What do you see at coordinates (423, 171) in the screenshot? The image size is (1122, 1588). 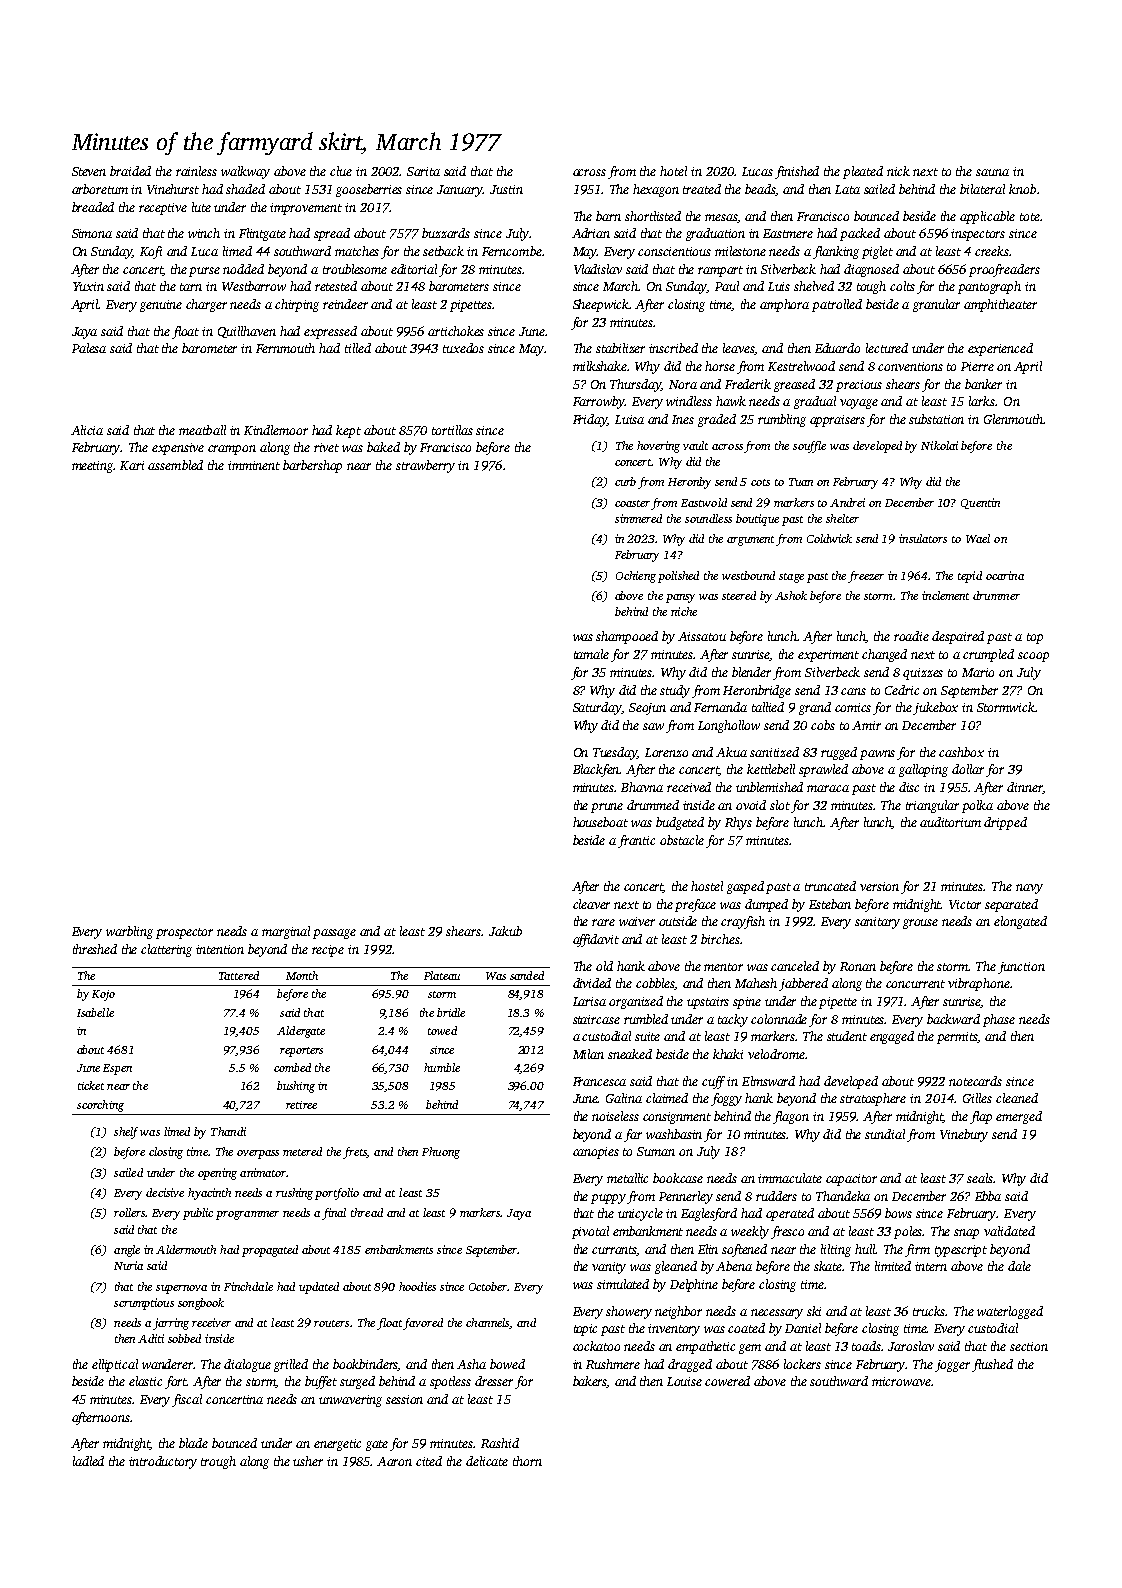 I see `Sarita` at bounding box center [423, 171].
